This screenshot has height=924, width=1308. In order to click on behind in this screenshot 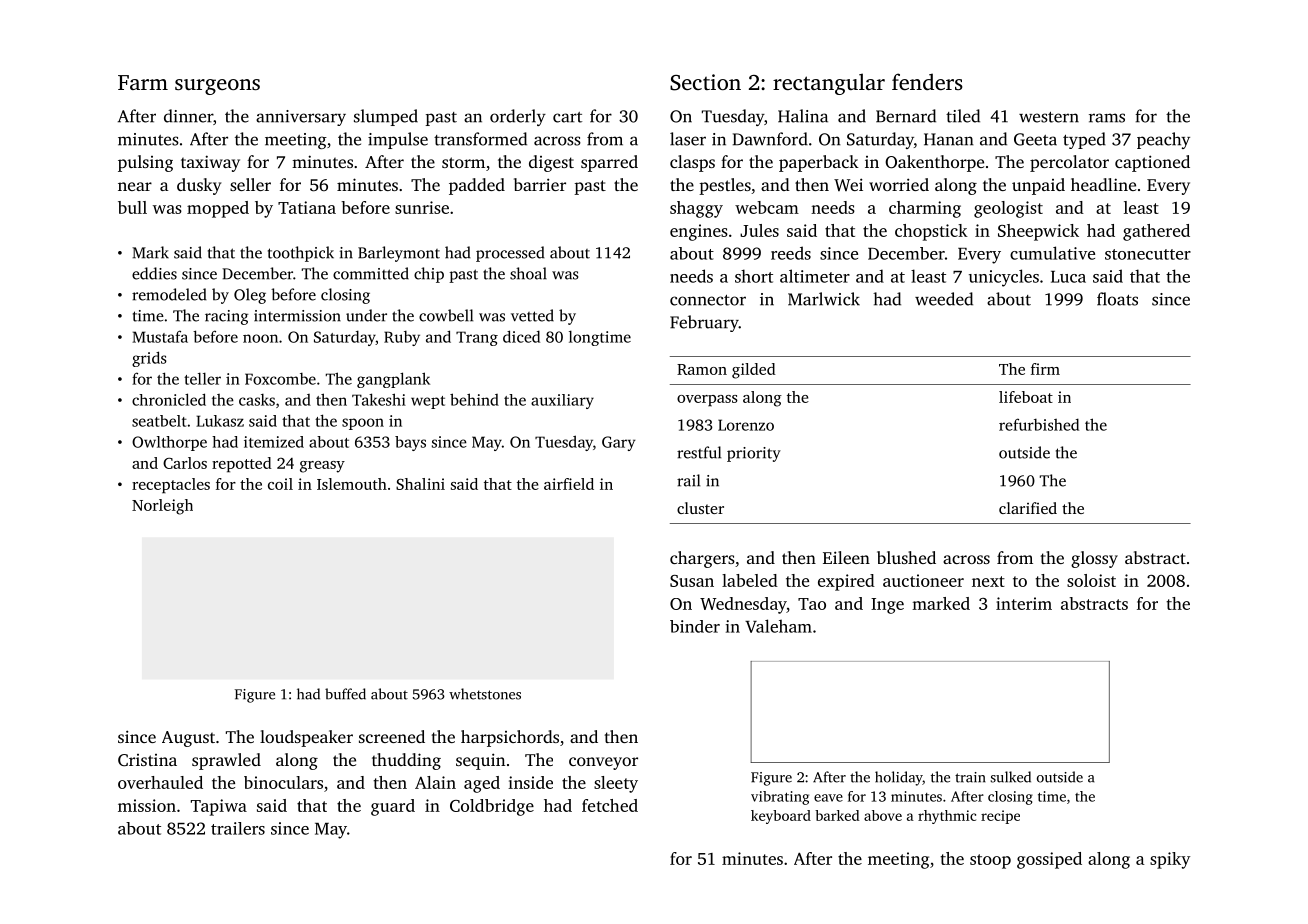, I will do `click(474, 399)`.
